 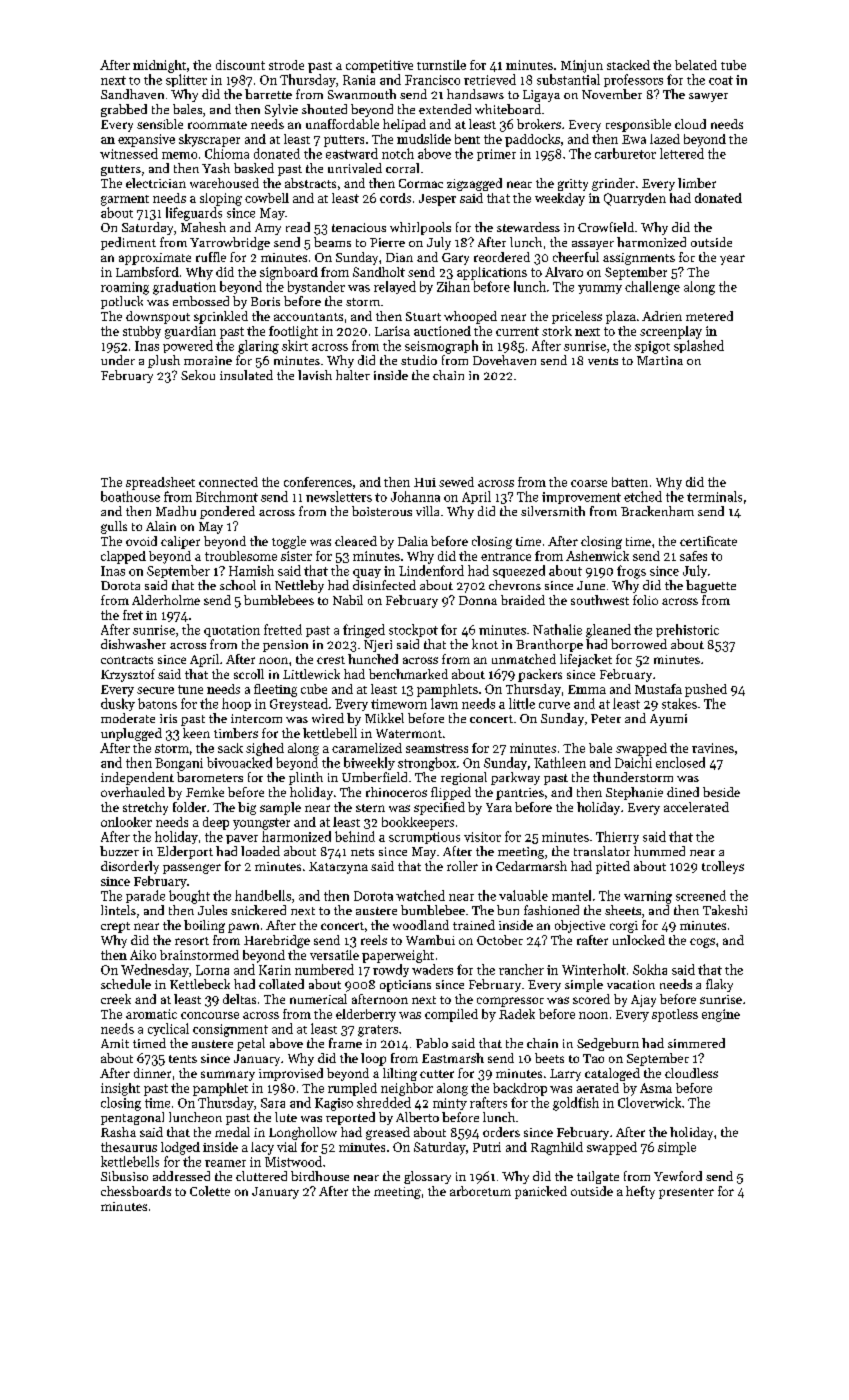 What do you see at coordinates (119, 851) in the document?
I see `buzzer` at bounding box center [119, 851].
